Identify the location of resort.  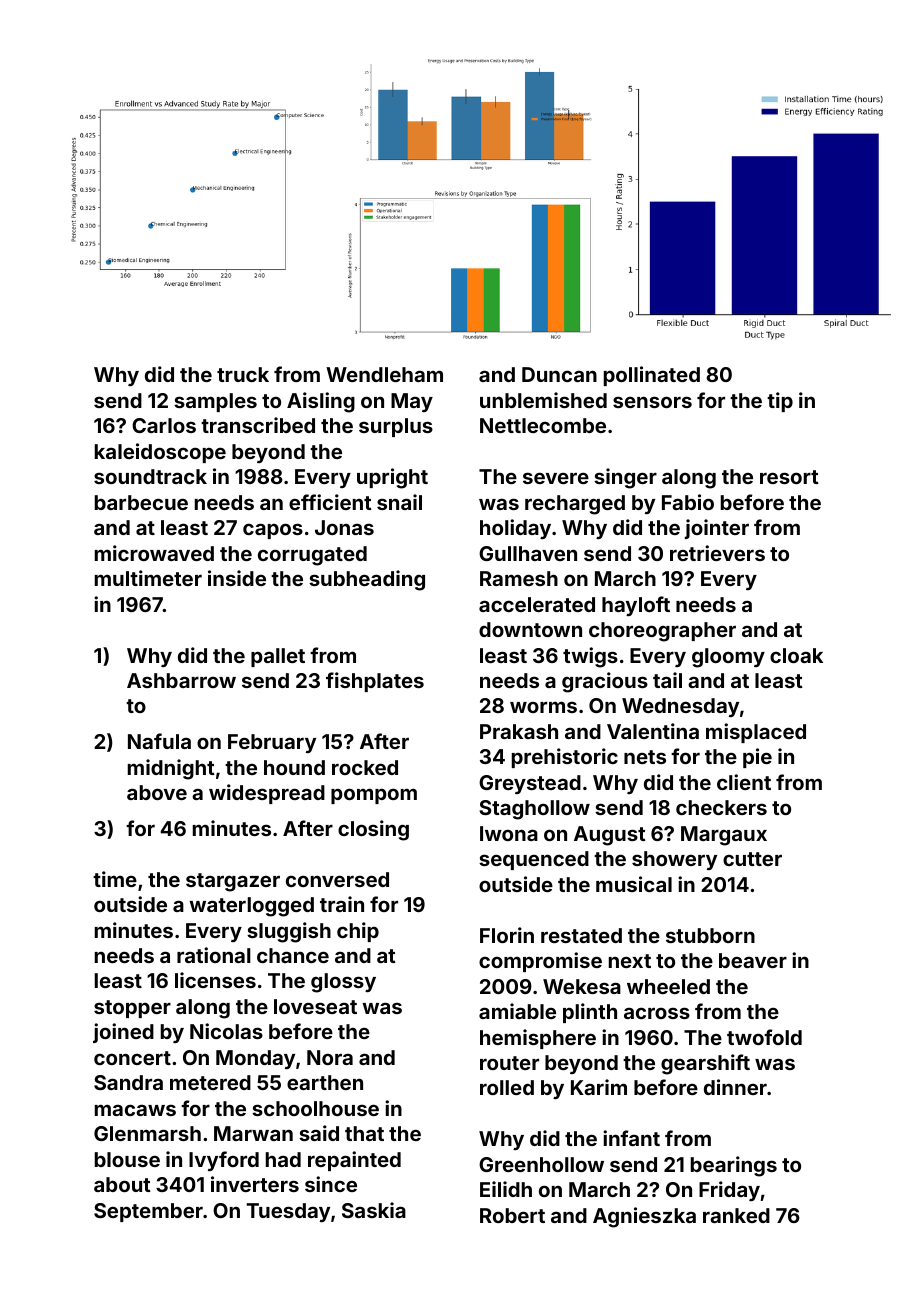
(789, 477).
